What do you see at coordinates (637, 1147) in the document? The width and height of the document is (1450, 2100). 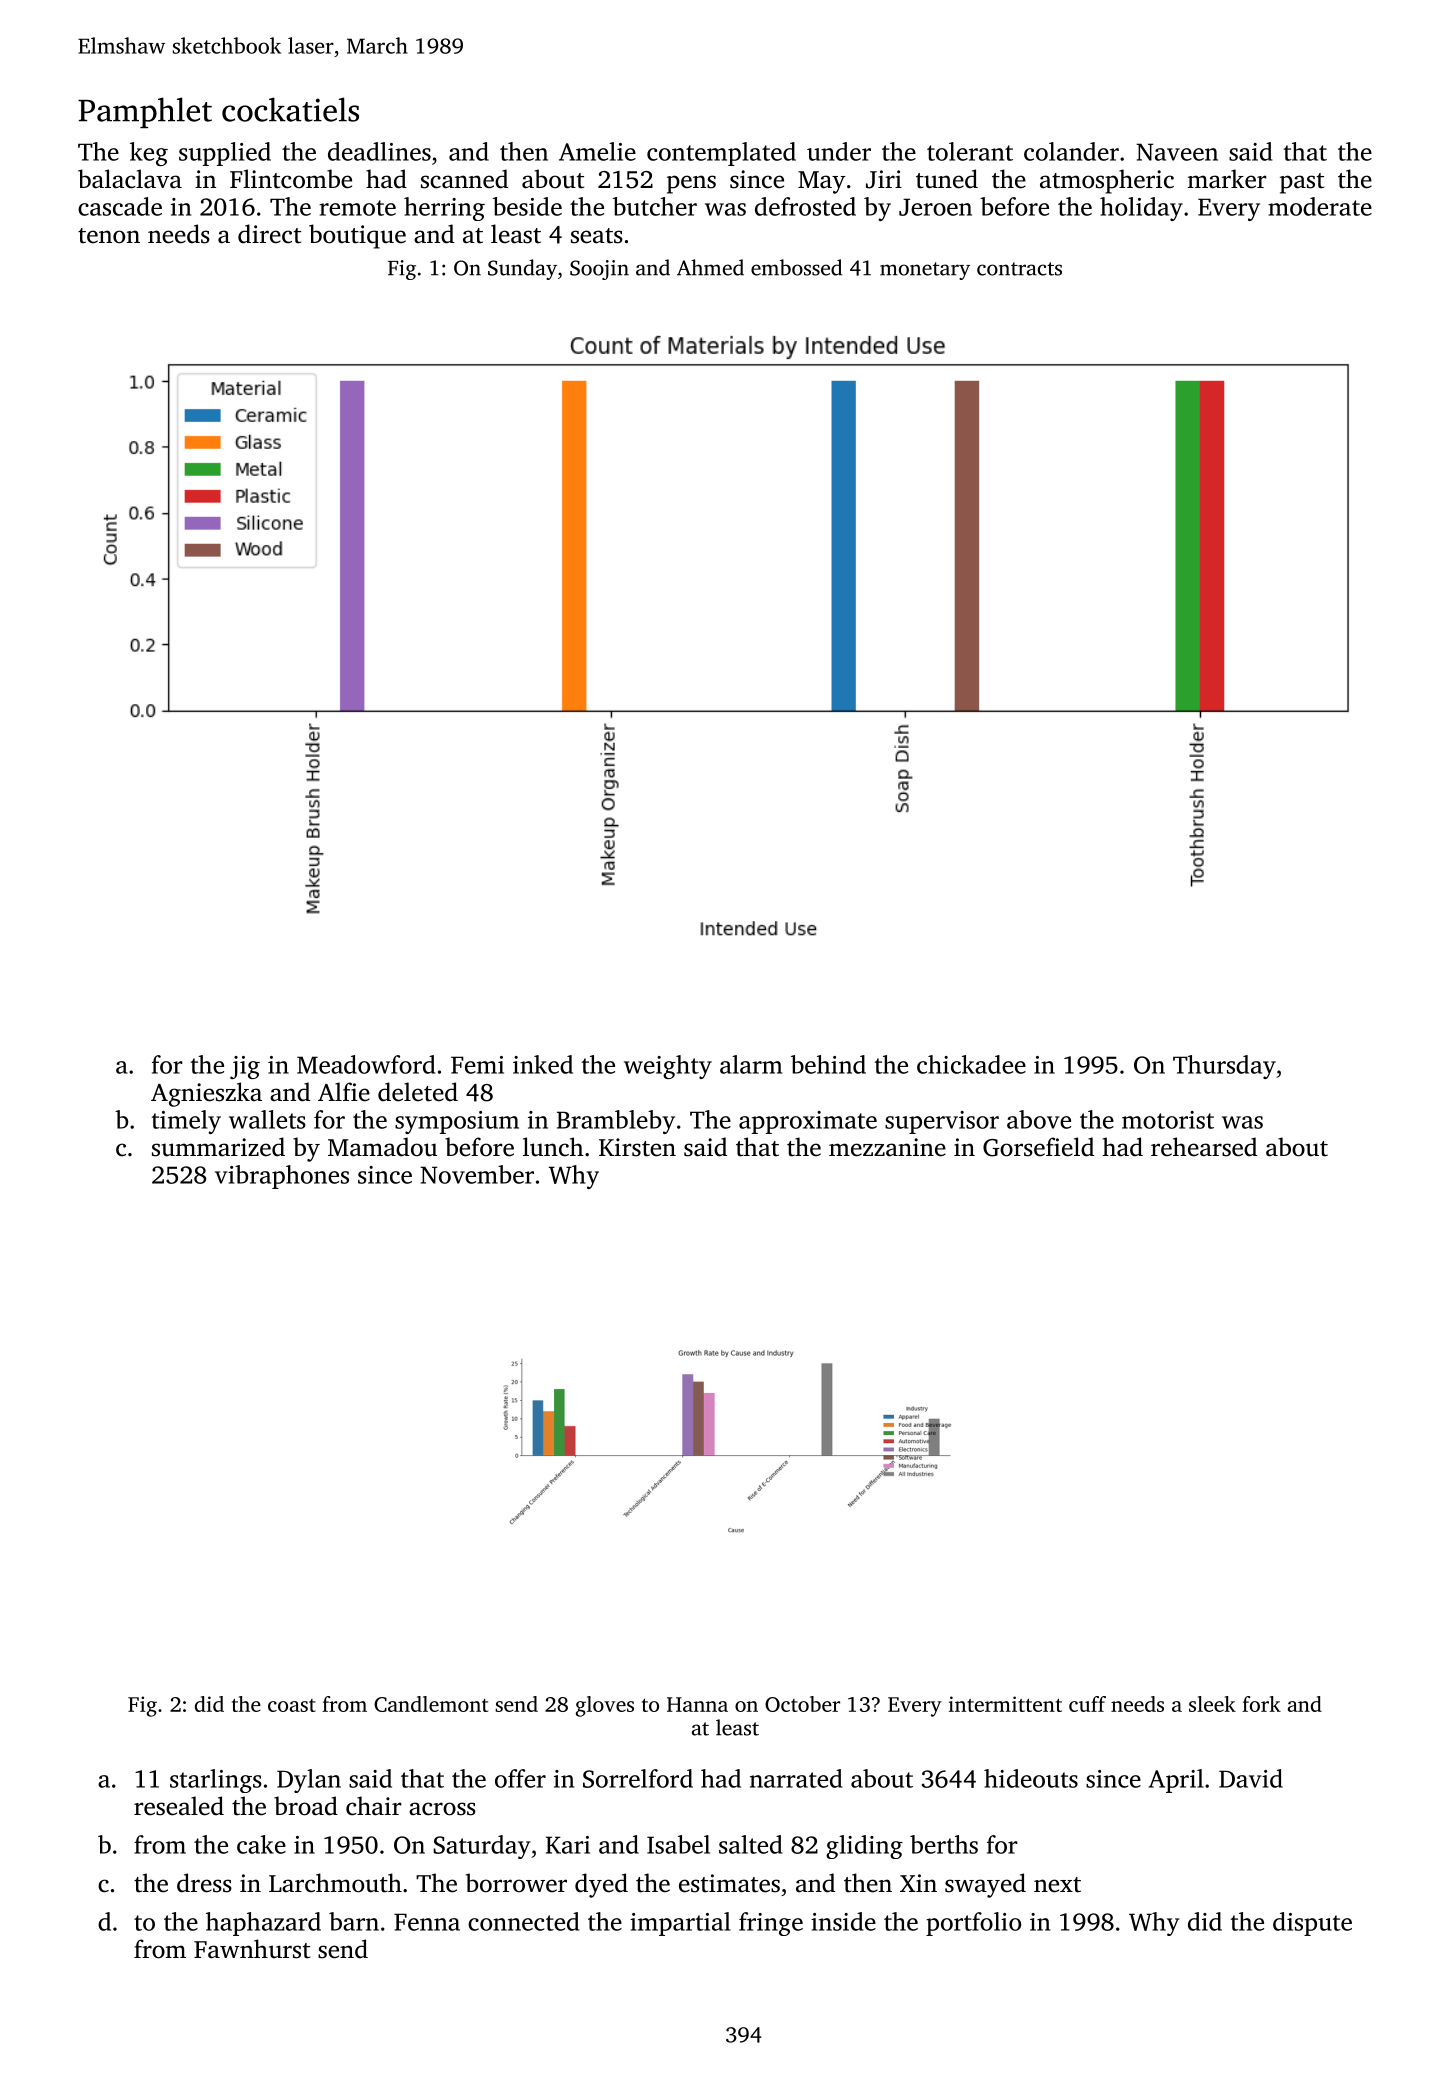 I see `Kirsten` at bounding box center [637, 1147].
